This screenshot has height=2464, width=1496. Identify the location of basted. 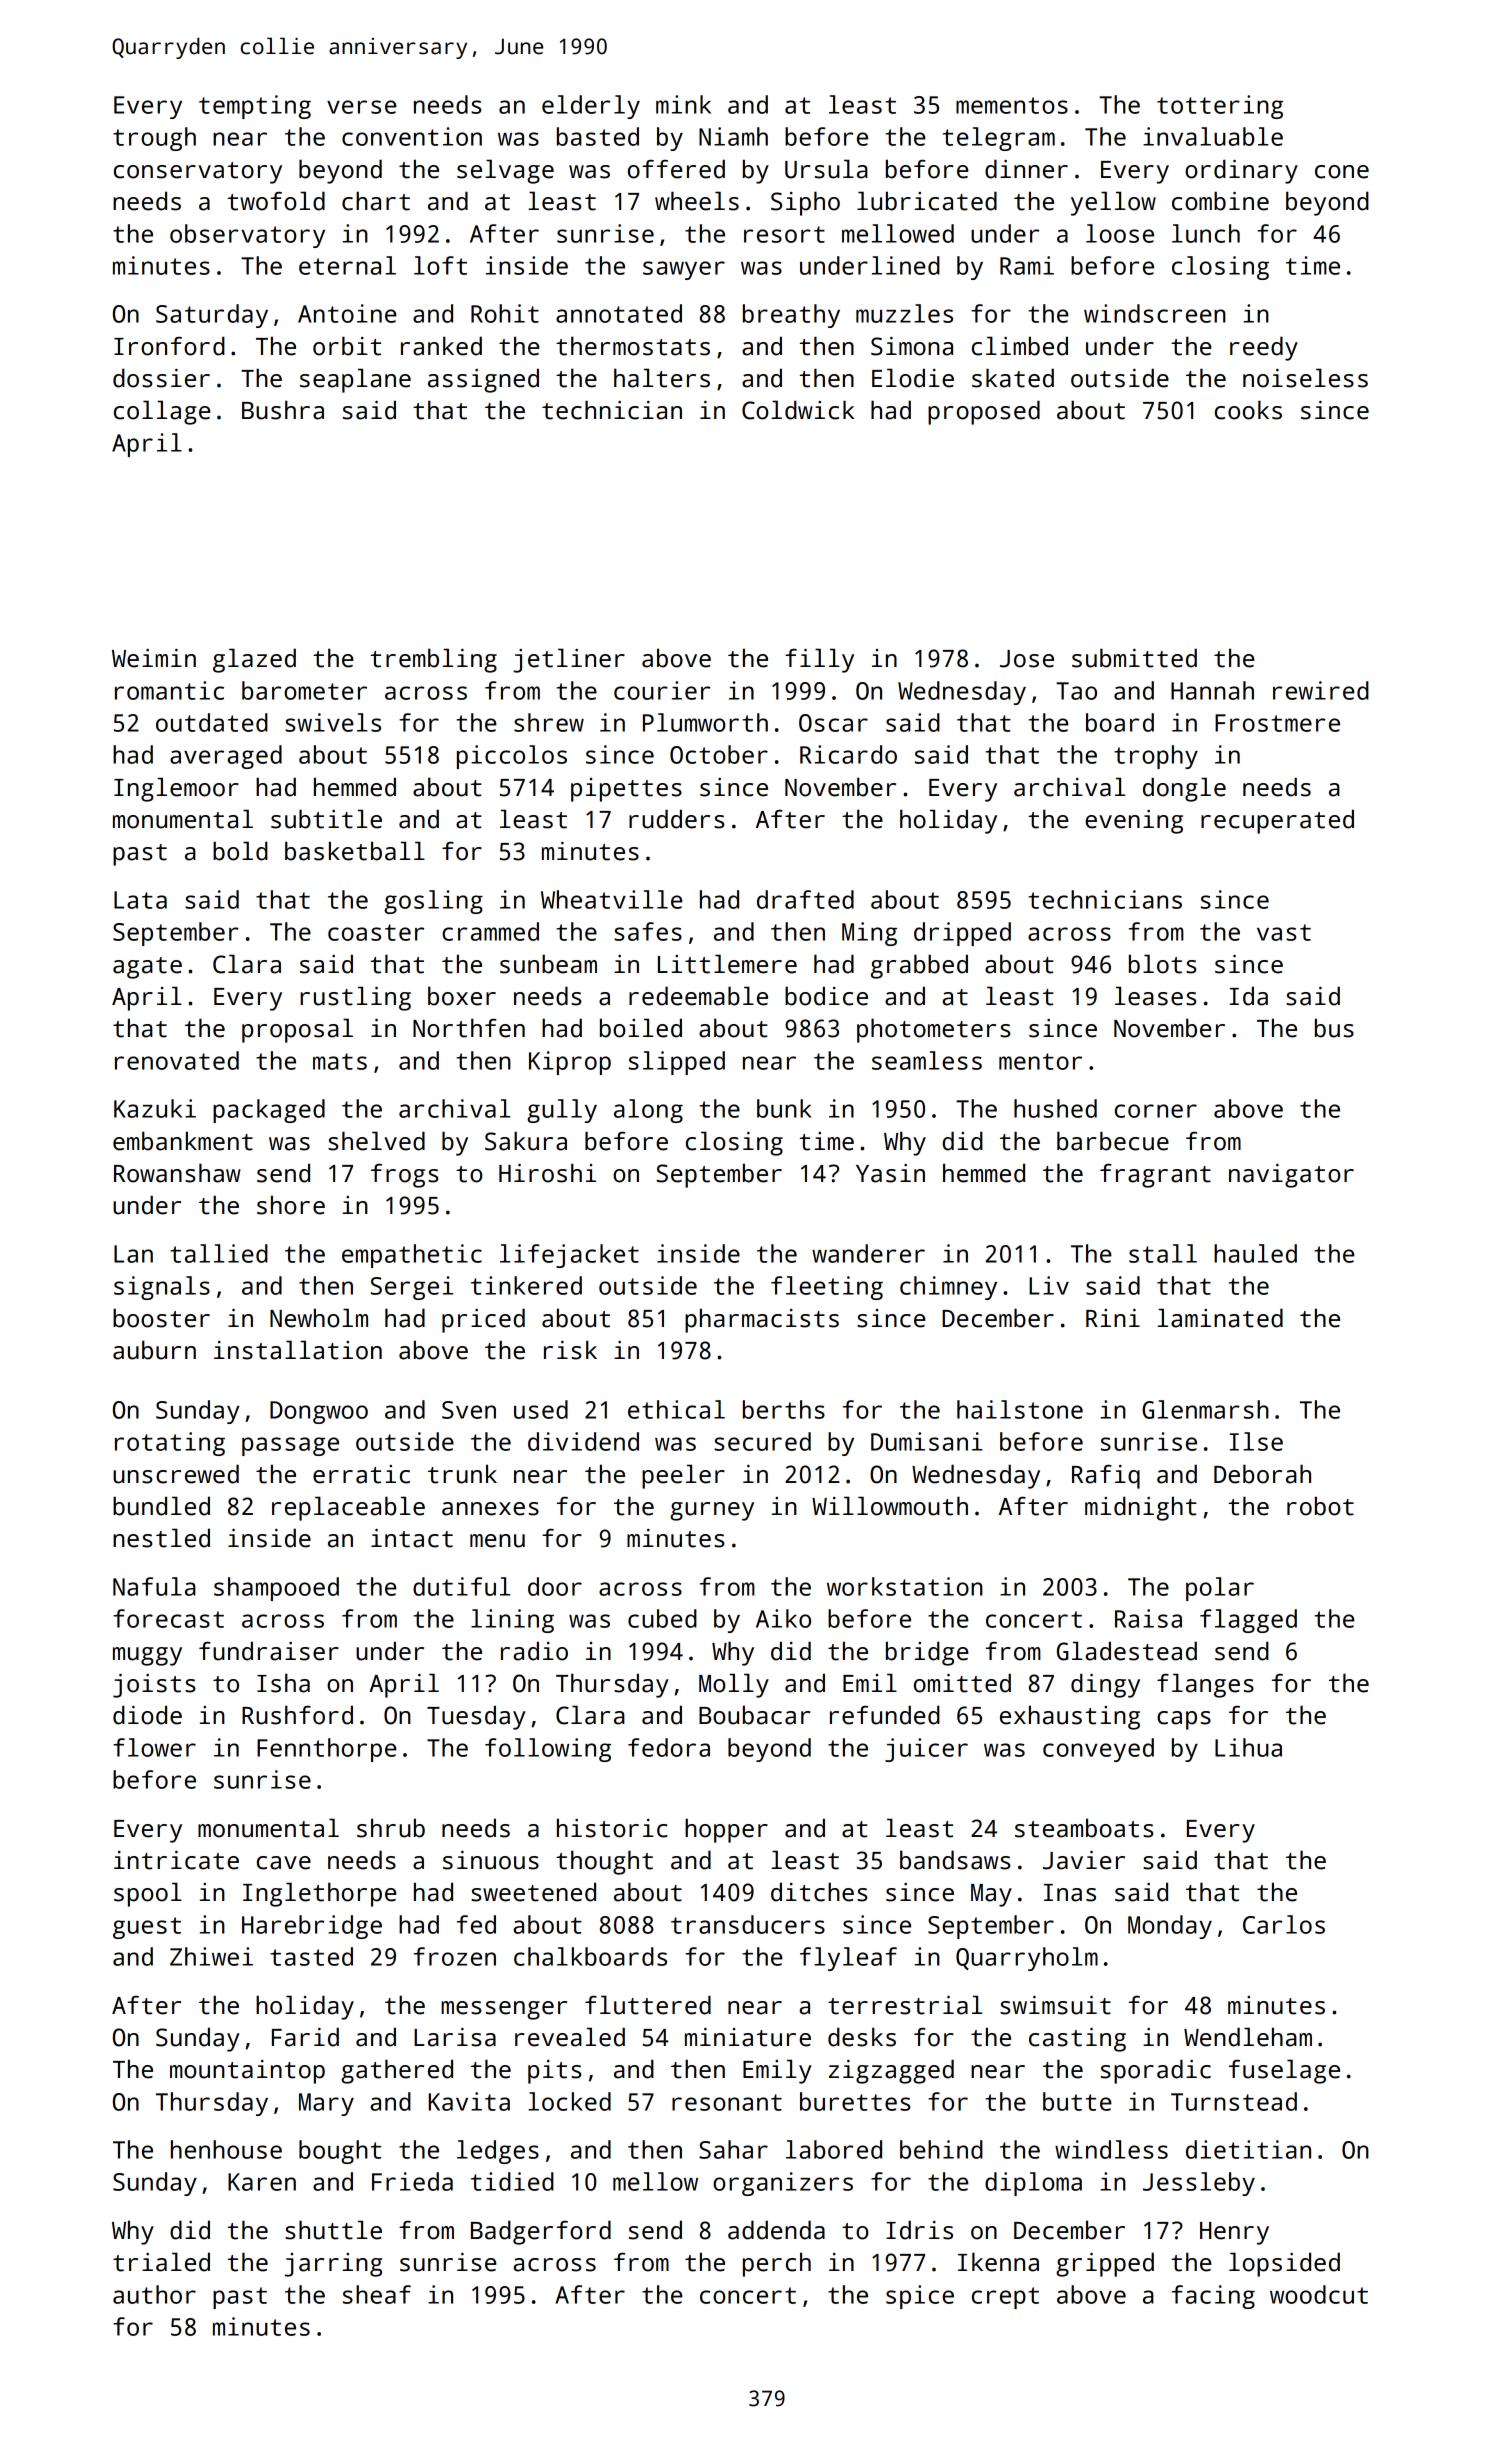
(598, 136).
